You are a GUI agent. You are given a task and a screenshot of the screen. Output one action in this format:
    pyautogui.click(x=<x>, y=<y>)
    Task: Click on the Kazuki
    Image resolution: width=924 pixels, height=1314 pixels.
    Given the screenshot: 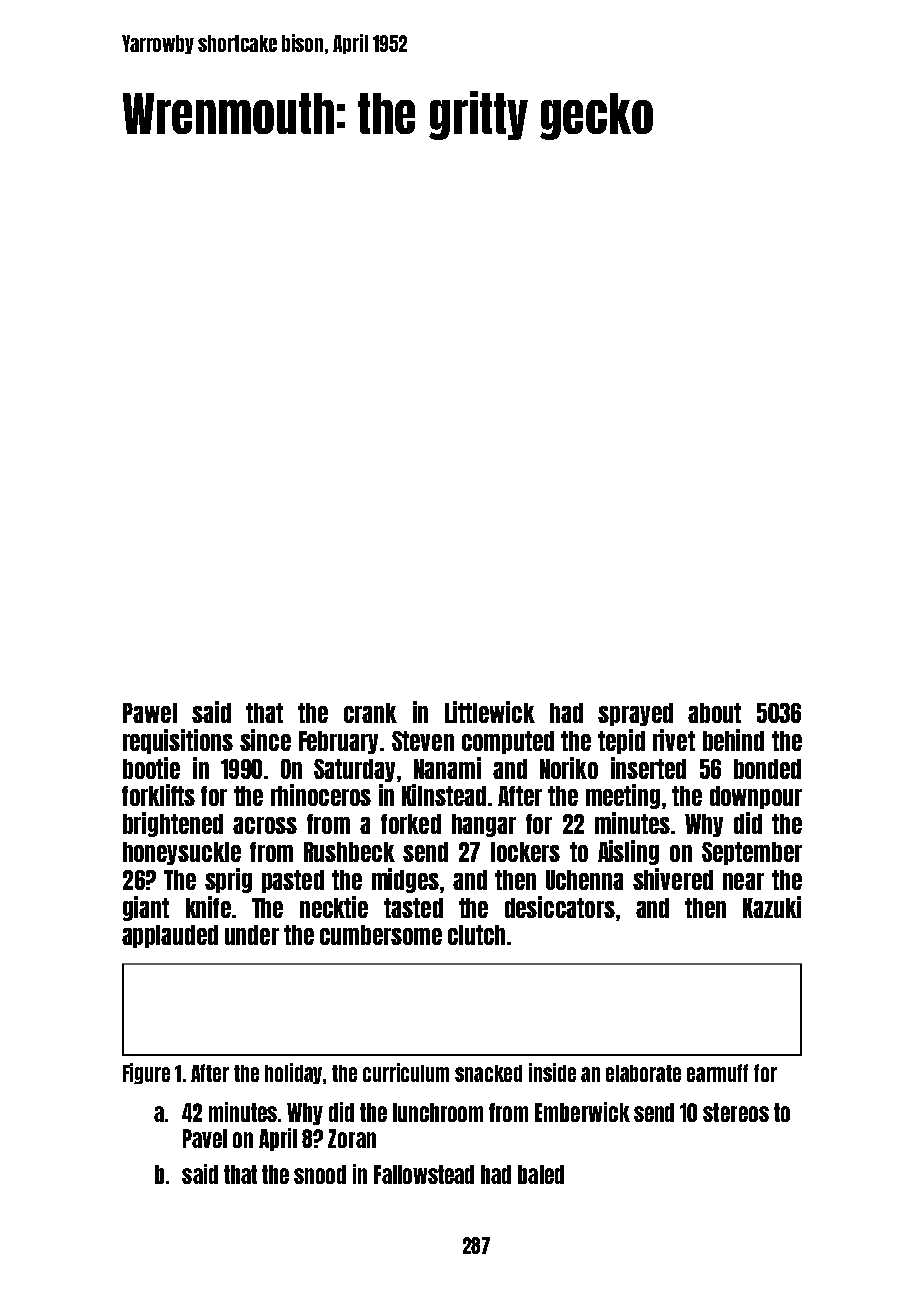 What is the action you would take?
    pyautogui.click(x=772, y=907)
